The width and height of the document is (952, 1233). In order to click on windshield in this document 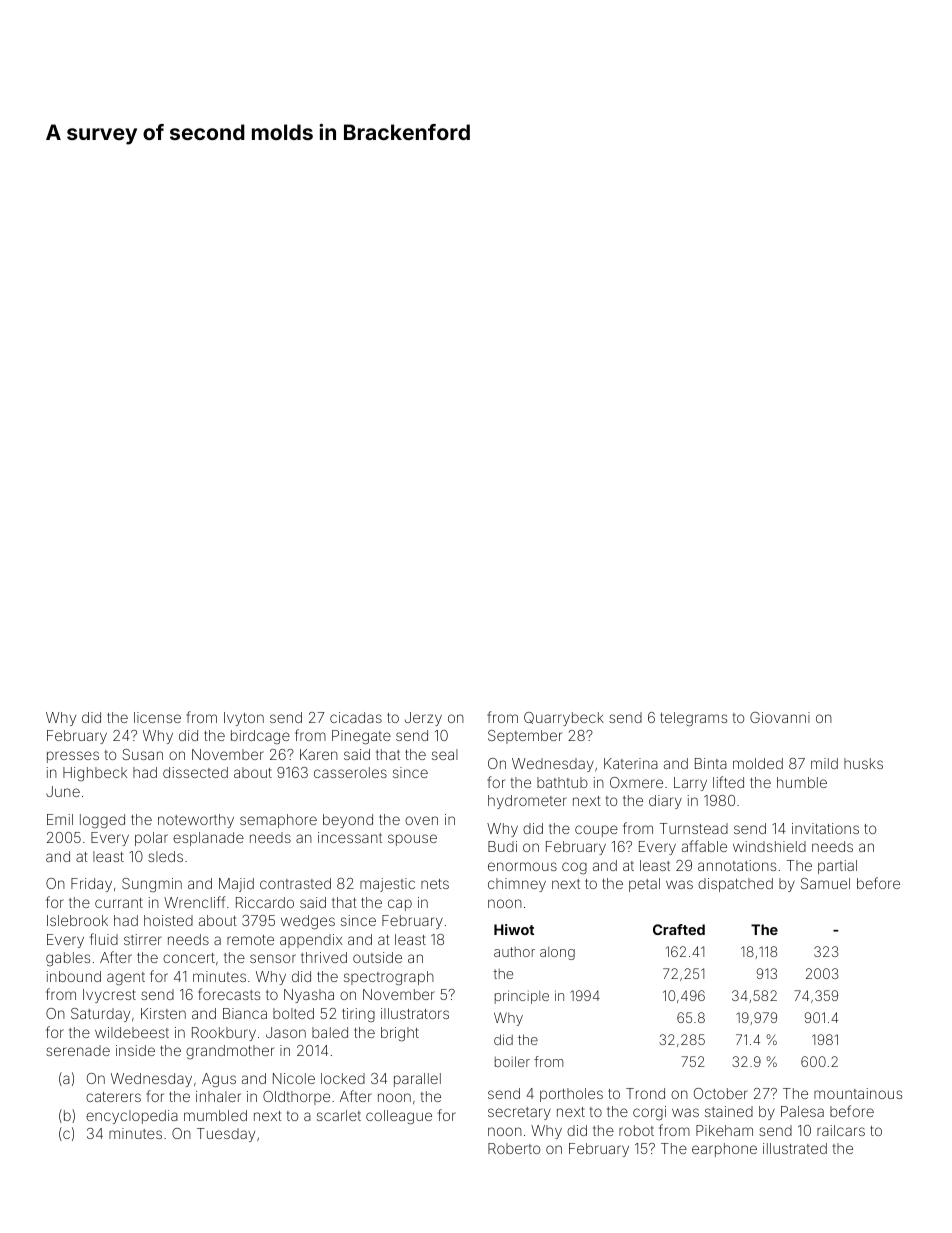, I will do `click(769, 846)`.
